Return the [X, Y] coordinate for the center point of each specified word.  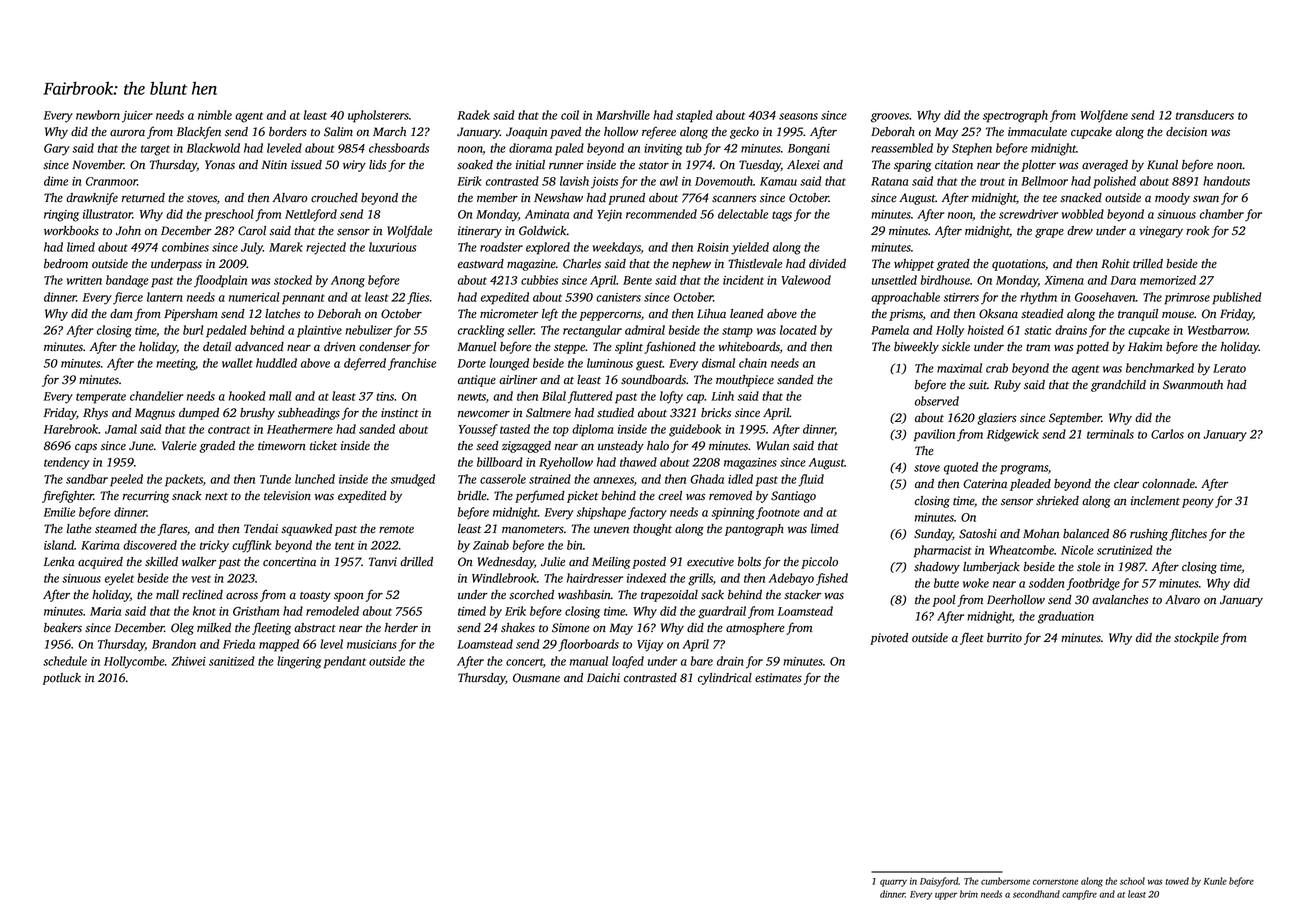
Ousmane [536, 678]
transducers [1205, 115]
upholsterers [378, 116]
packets [184, 480]
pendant [345, 662]
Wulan [772, 446]
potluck [62, 679]
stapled [694, 116]
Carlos [1167, 434]
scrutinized [1125, 550]
